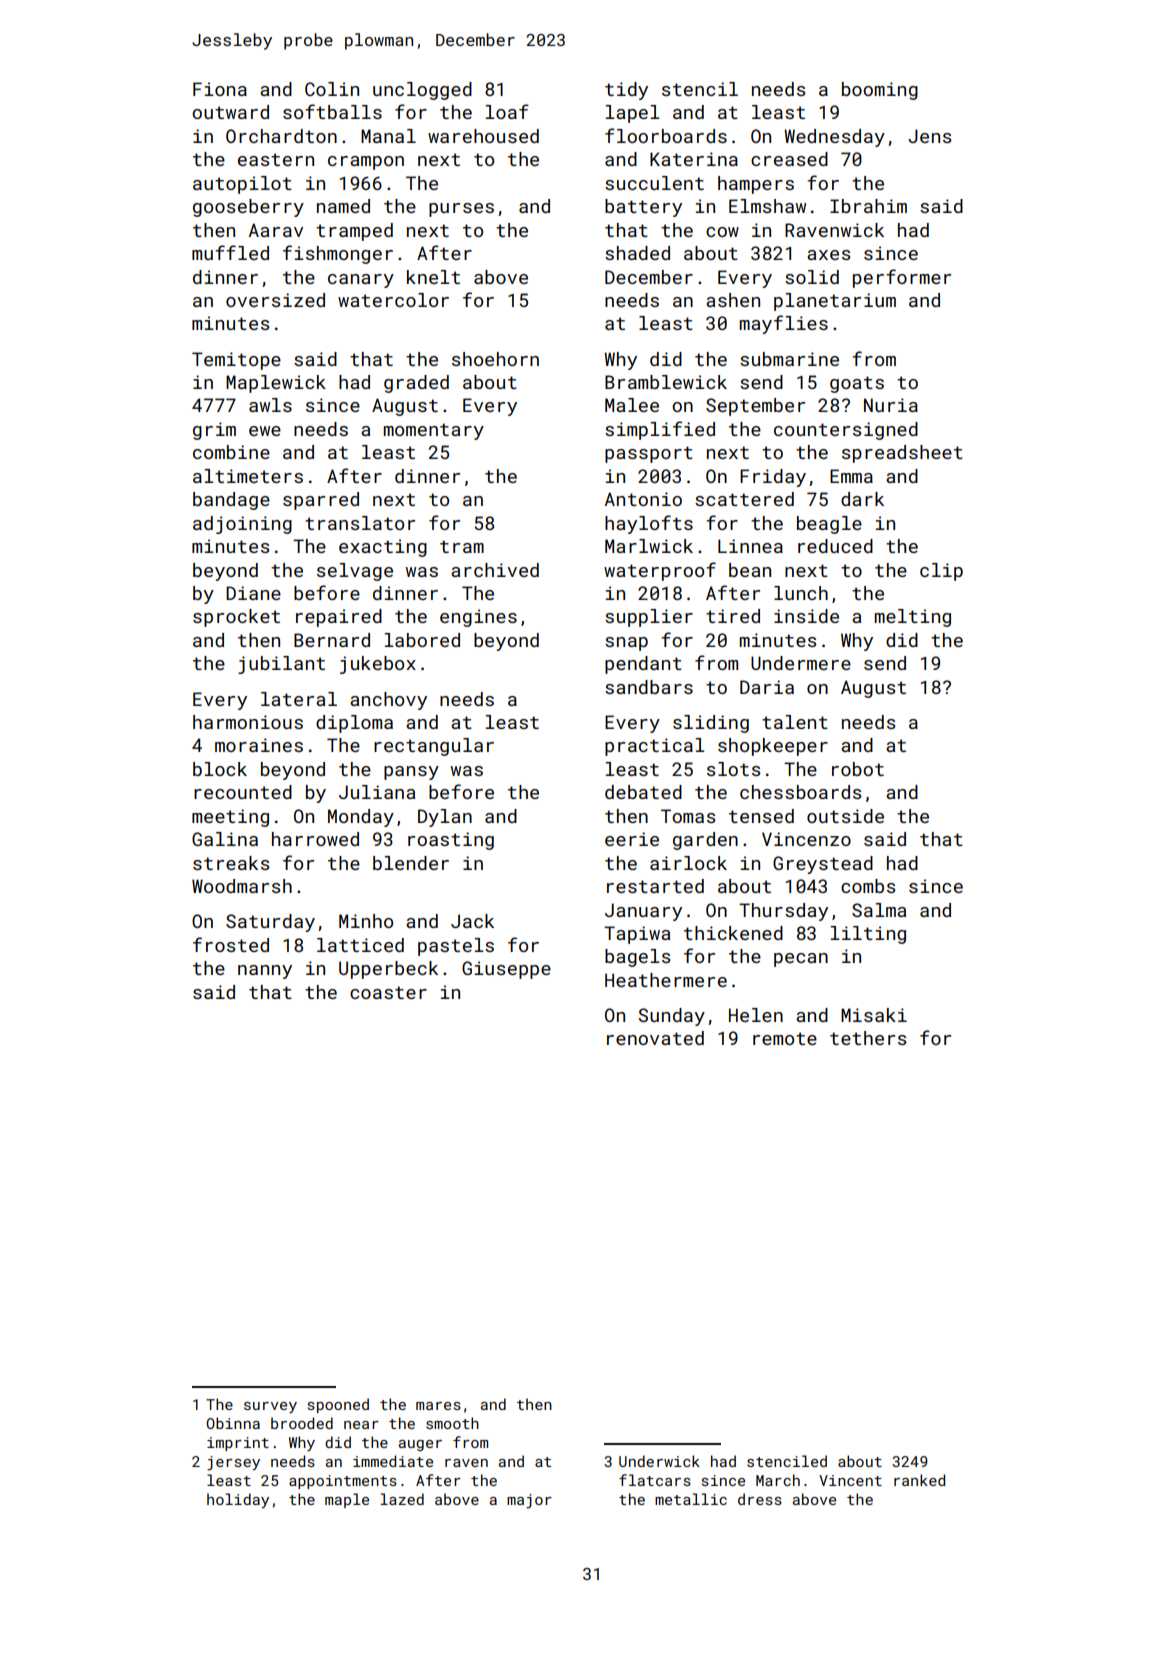  Describe the element at coordinates (233, 1423) in the screenshot. I see `Obinna` at that location.
